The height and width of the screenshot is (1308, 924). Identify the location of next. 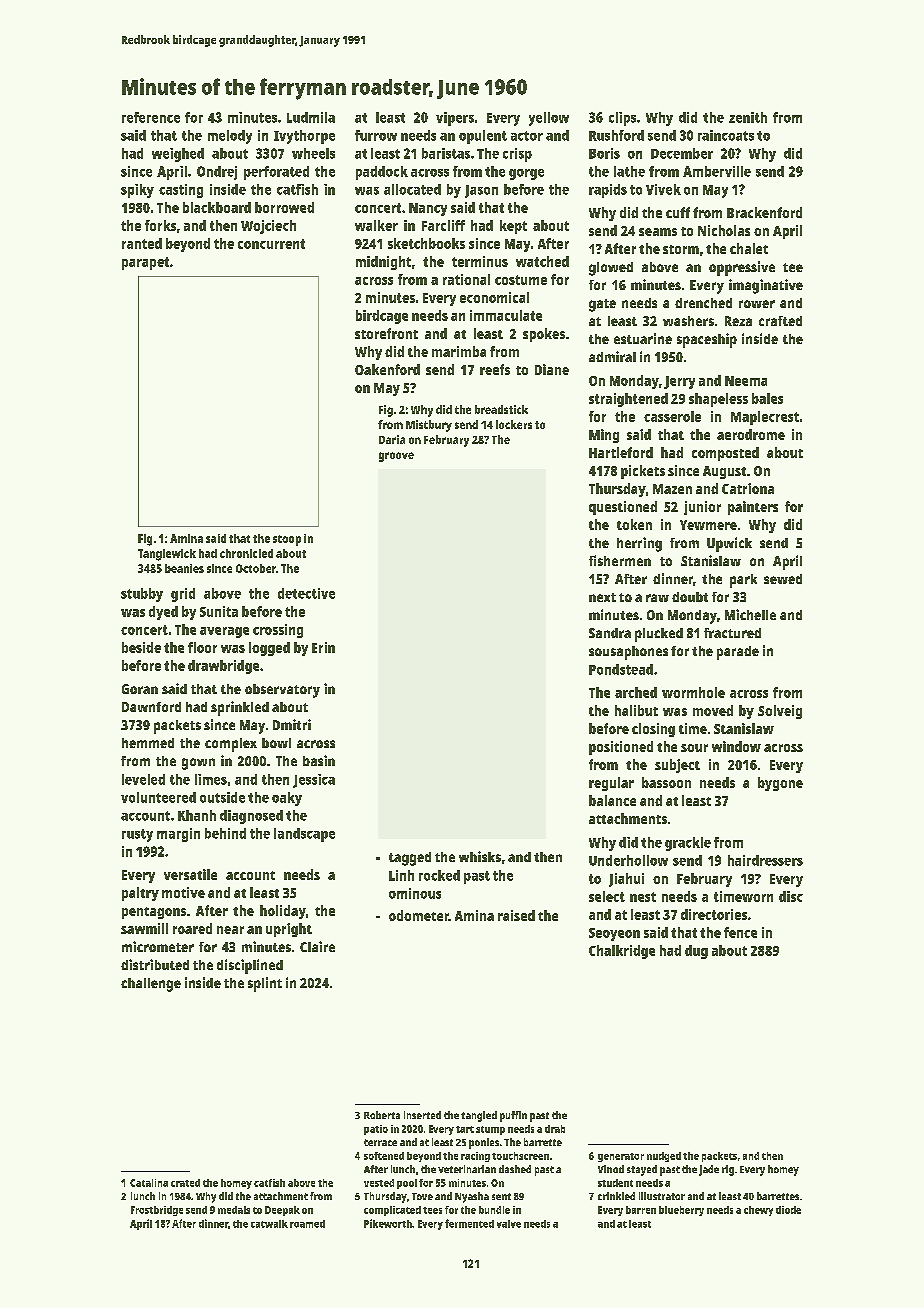
(602, 597).
